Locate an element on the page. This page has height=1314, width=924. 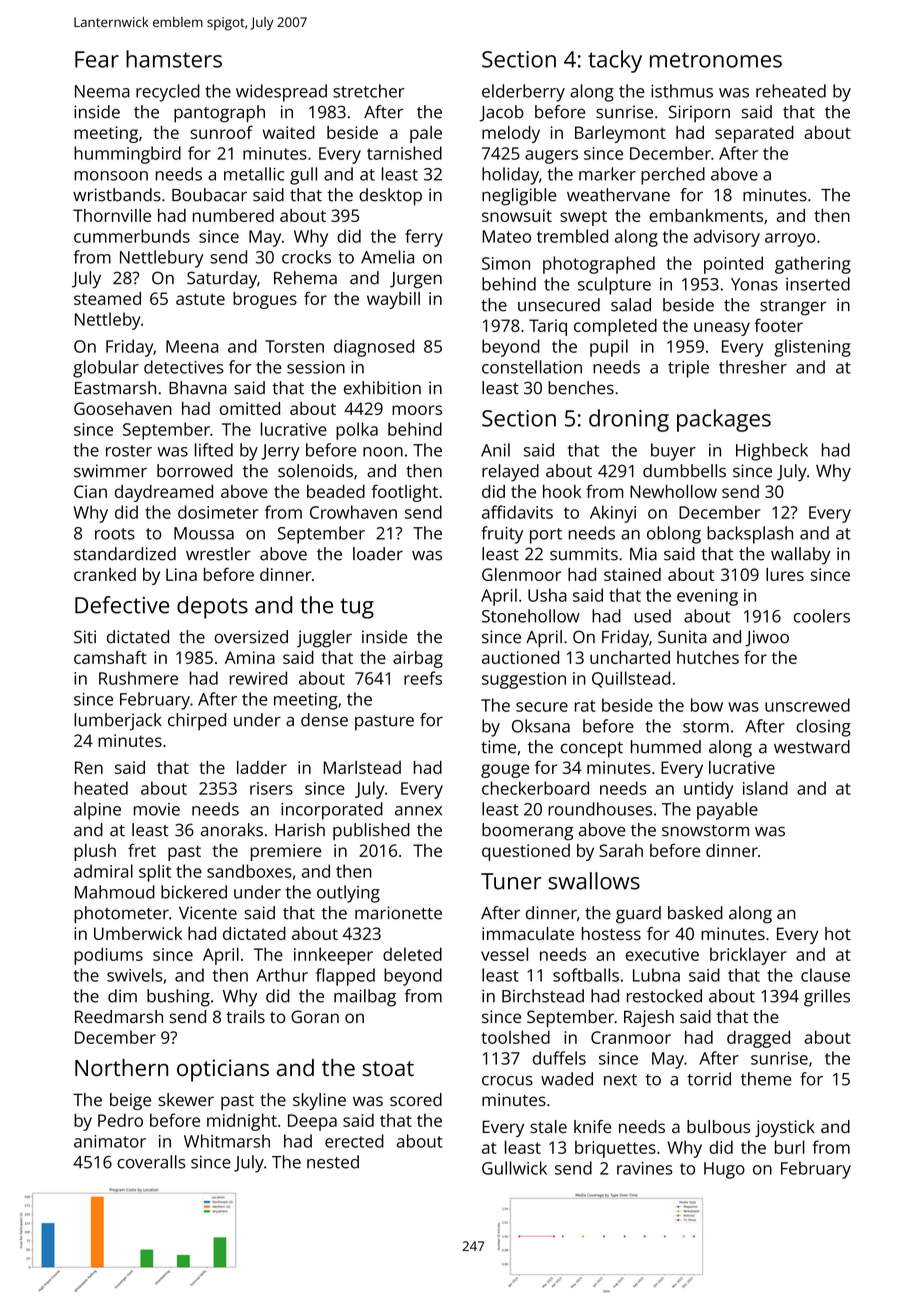
Goosehaven is located at coordinates (123, 408).
